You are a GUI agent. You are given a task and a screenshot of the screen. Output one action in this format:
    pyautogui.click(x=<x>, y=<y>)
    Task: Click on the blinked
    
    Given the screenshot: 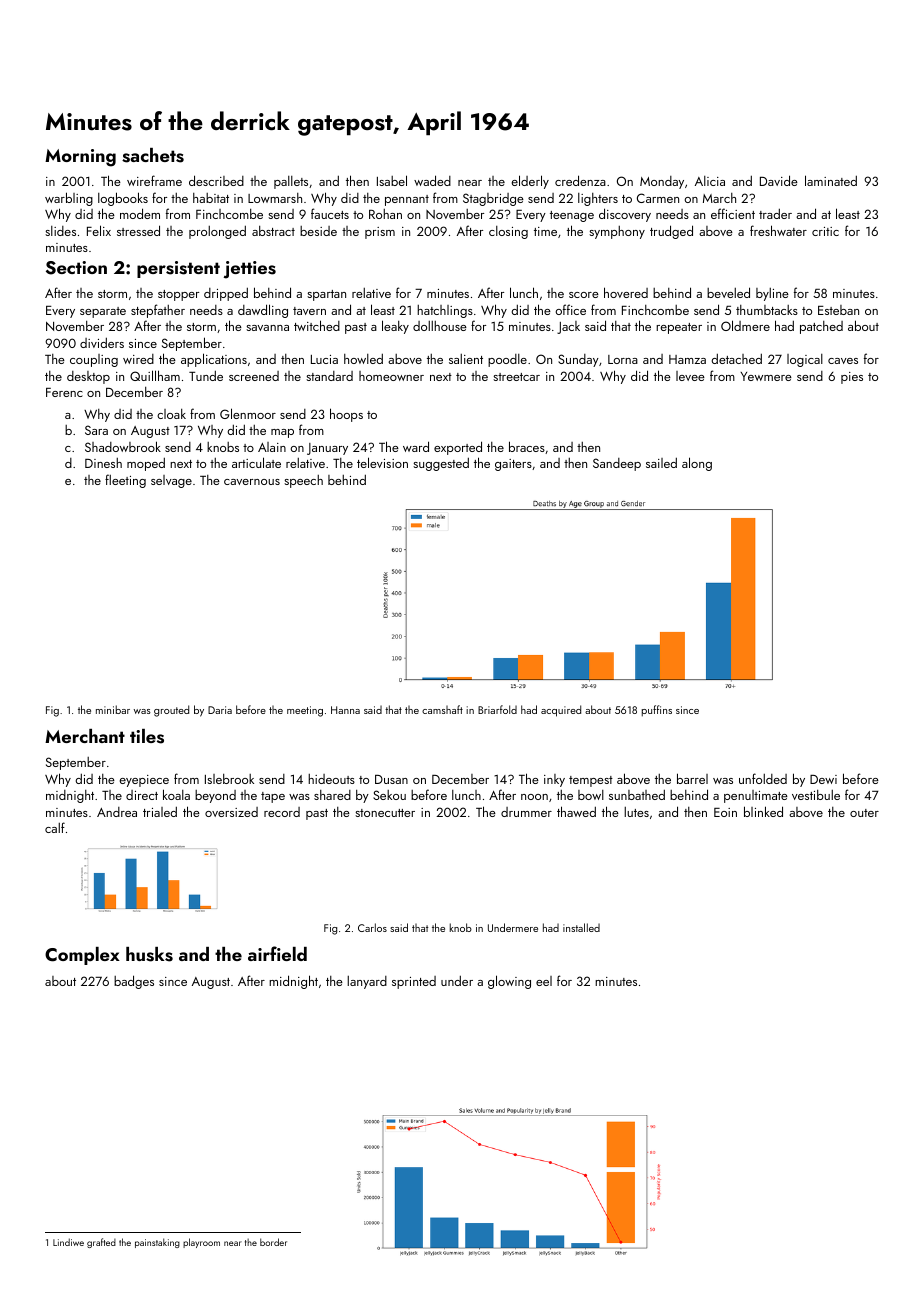 What is the action you would take?
    pyautogui.click(x=763, y=811)
